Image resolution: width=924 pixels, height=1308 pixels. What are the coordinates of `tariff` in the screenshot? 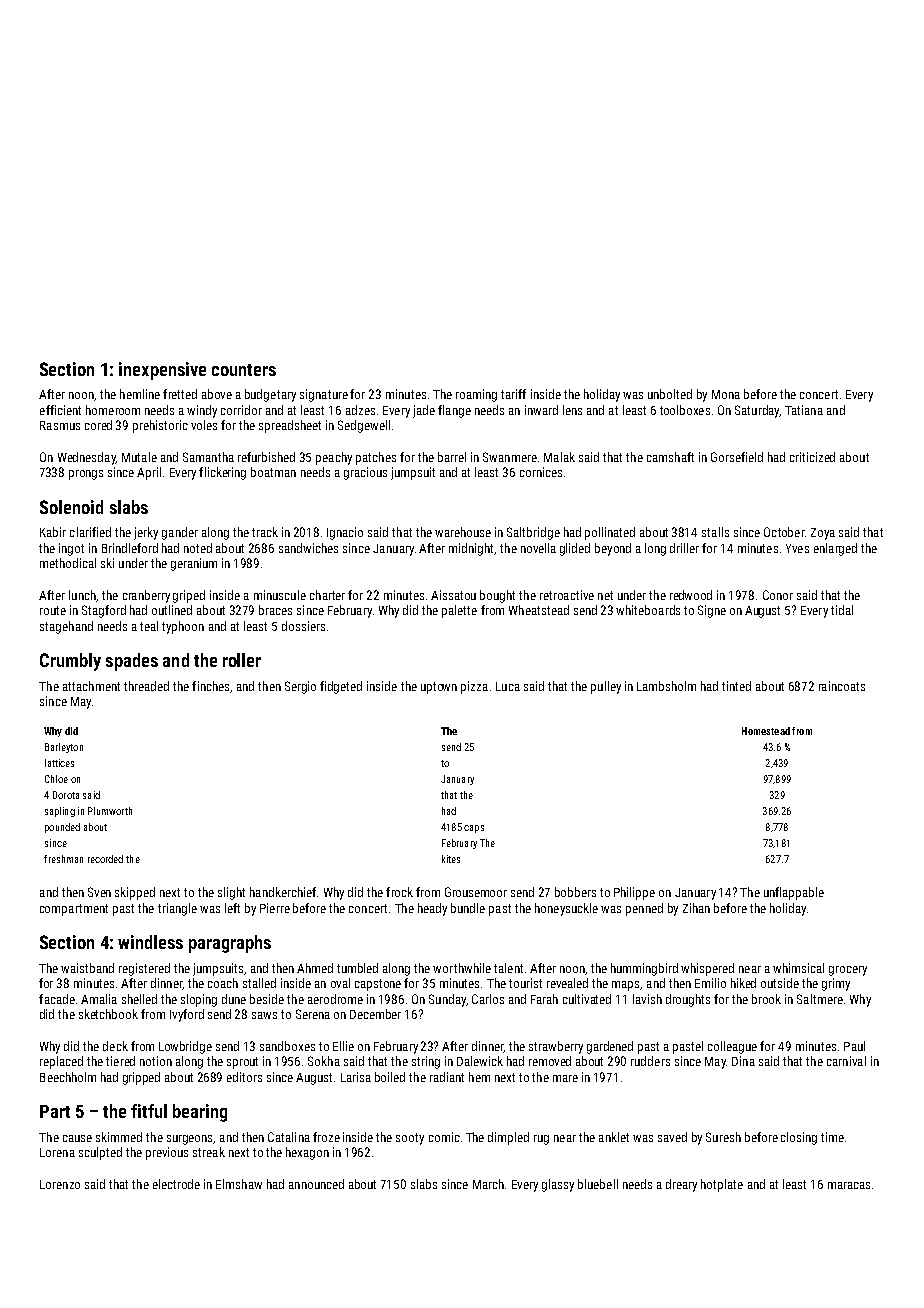 It's located at (513, 394).
